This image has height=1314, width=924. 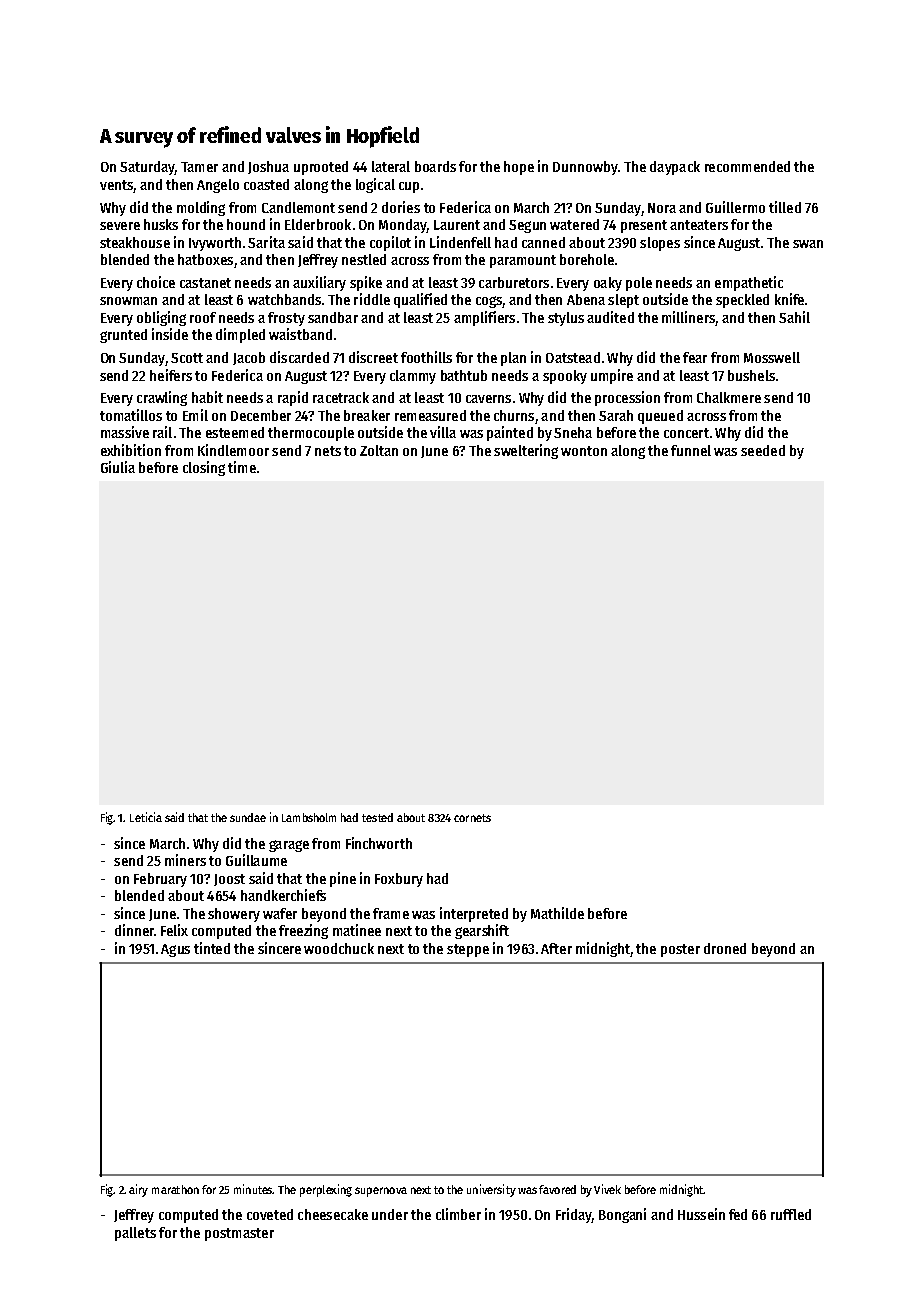 I want to click on hope, so click(x=519, y=168).
